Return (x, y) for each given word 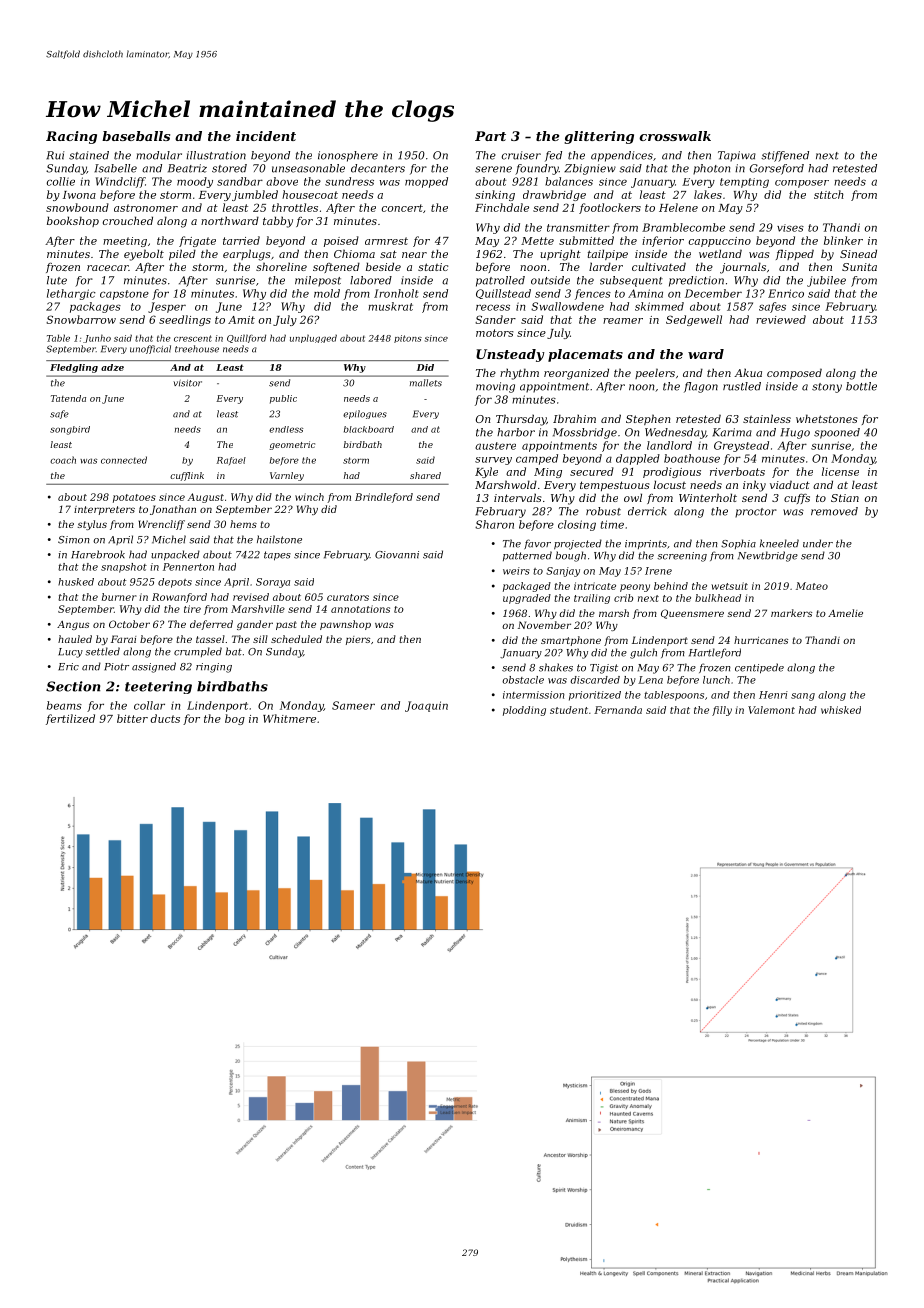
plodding (524, 711)
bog (235, 719)
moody (195, 182)
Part (490, 136)
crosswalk (675, 136)
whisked (841, 710)
